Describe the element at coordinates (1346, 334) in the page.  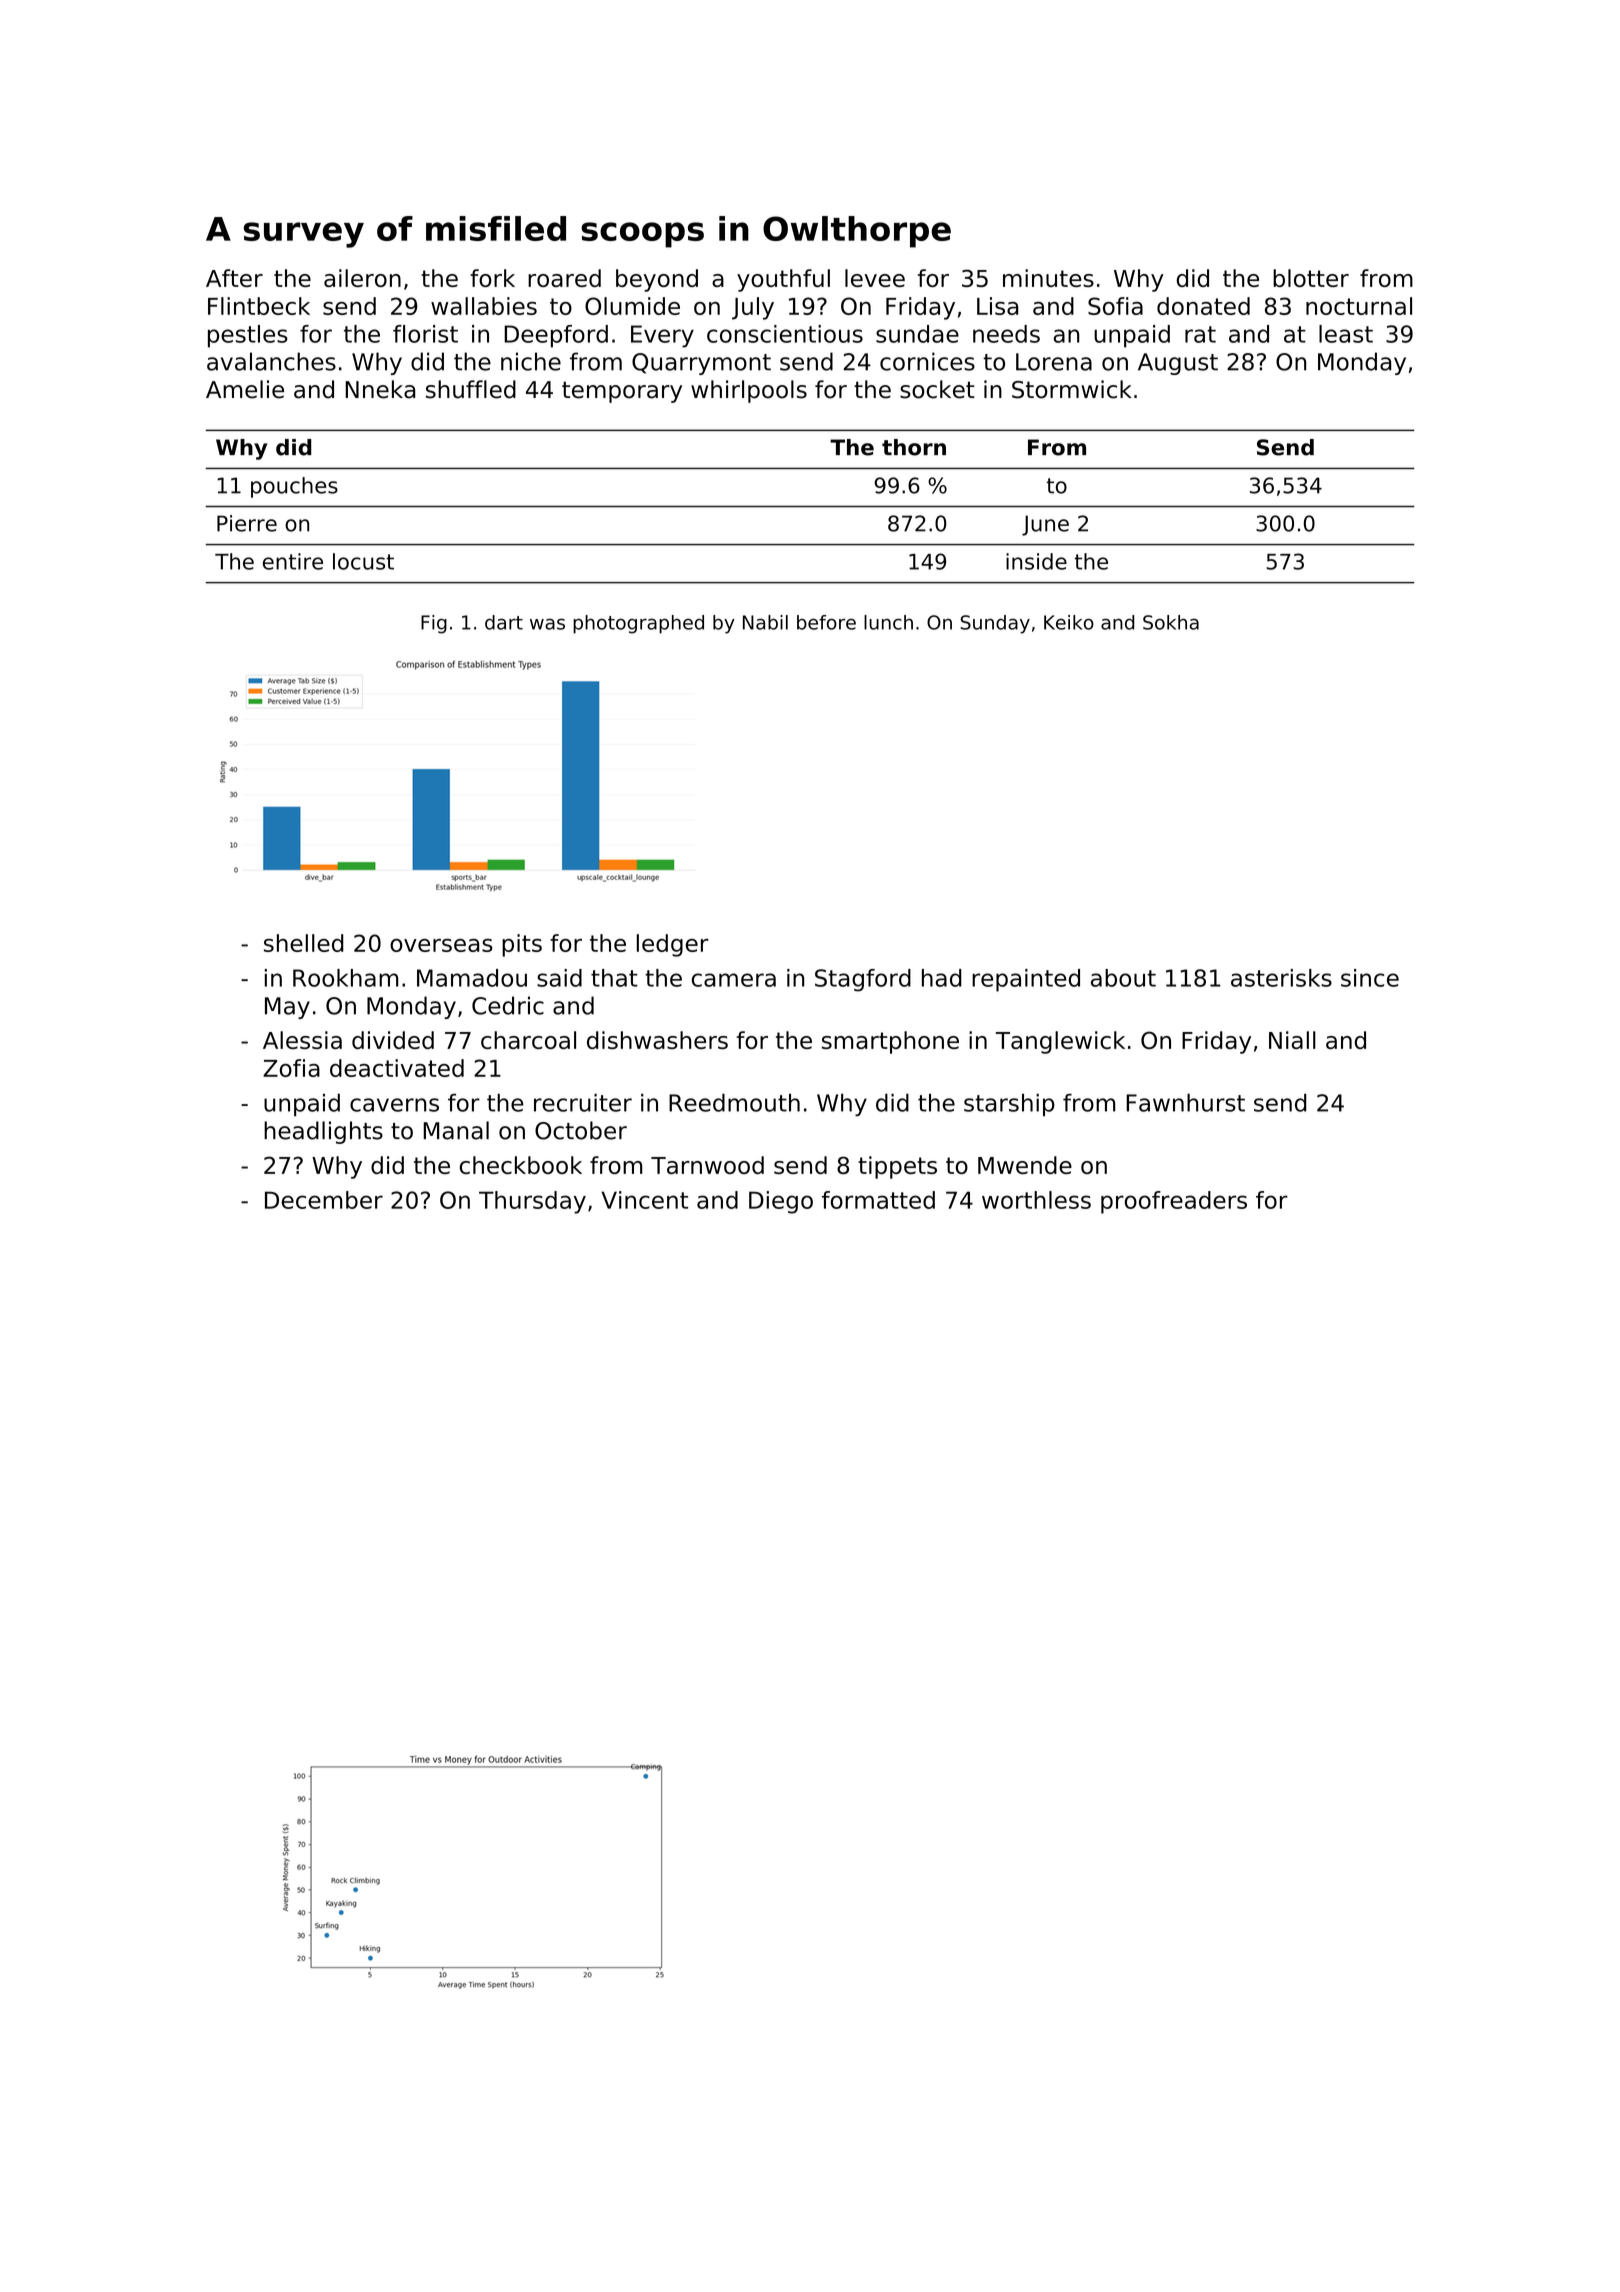
I see `least` at that location.
